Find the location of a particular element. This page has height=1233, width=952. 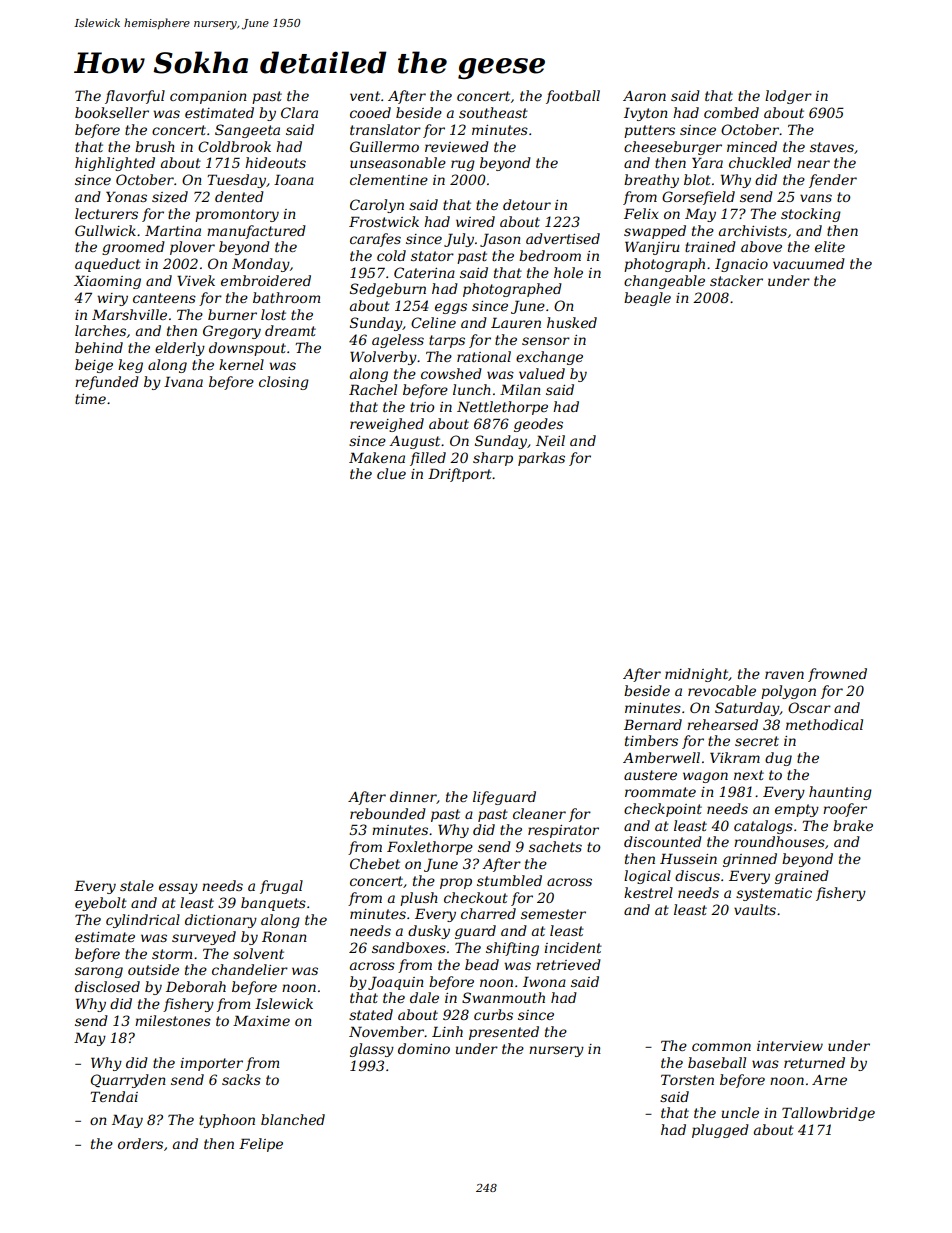

clue is located at coordinates (391, 473).
